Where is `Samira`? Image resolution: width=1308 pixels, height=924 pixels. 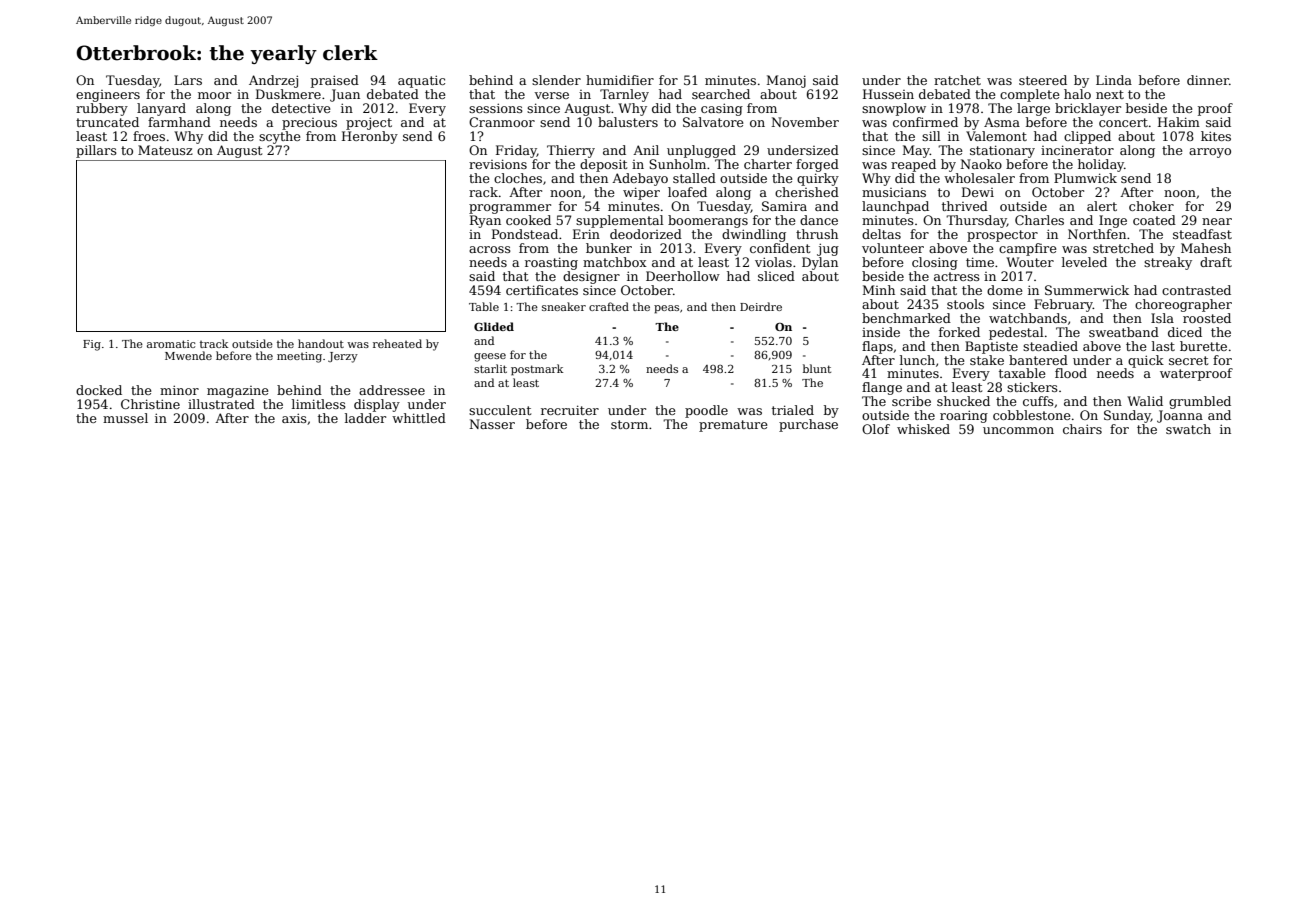 Samira is located at coordinates (784, 206).
